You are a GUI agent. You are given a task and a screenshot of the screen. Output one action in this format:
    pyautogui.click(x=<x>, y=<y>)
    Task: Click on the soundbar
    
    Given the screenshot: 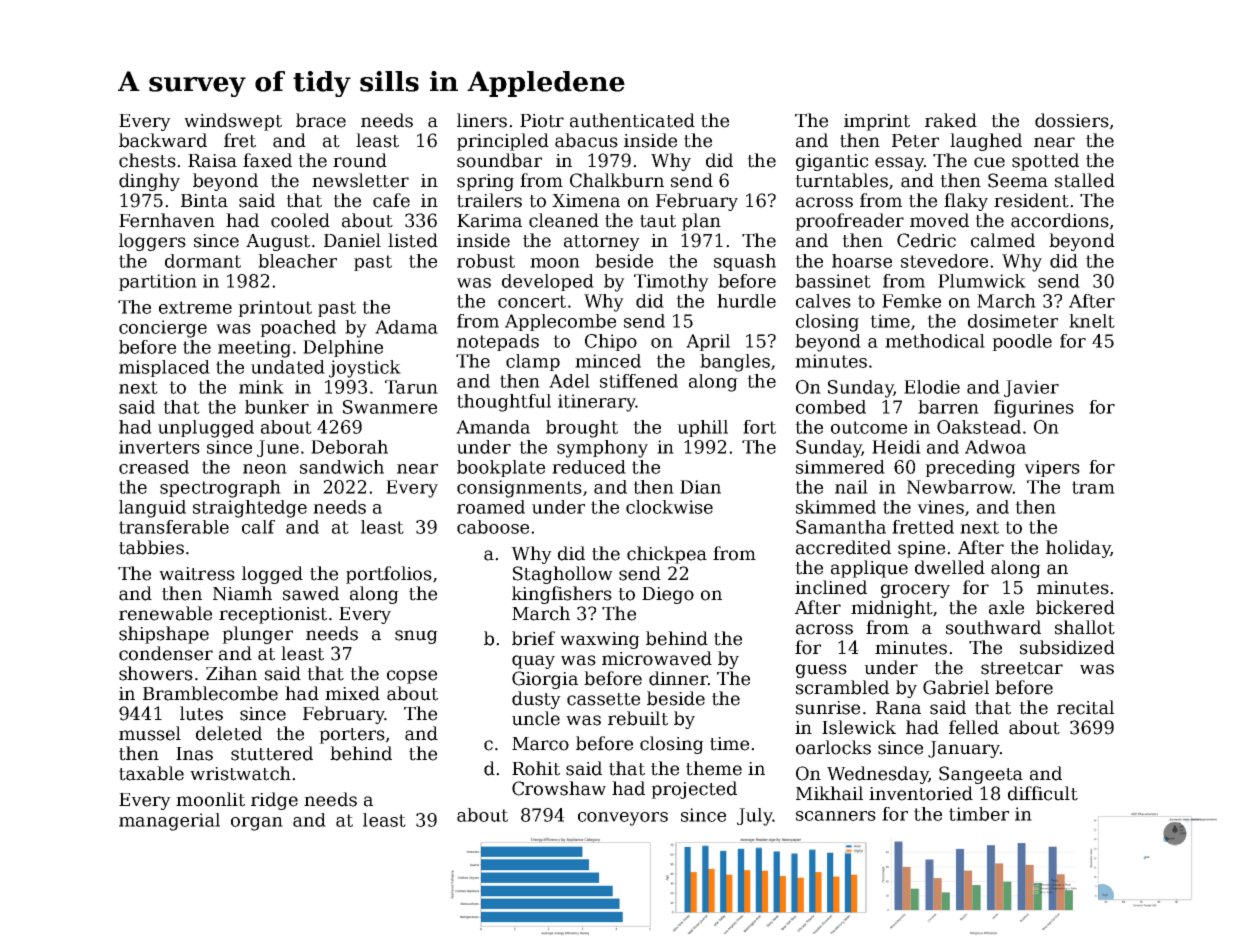 What is the action you would take?
    pyautogui.click(x=499, y=160)
